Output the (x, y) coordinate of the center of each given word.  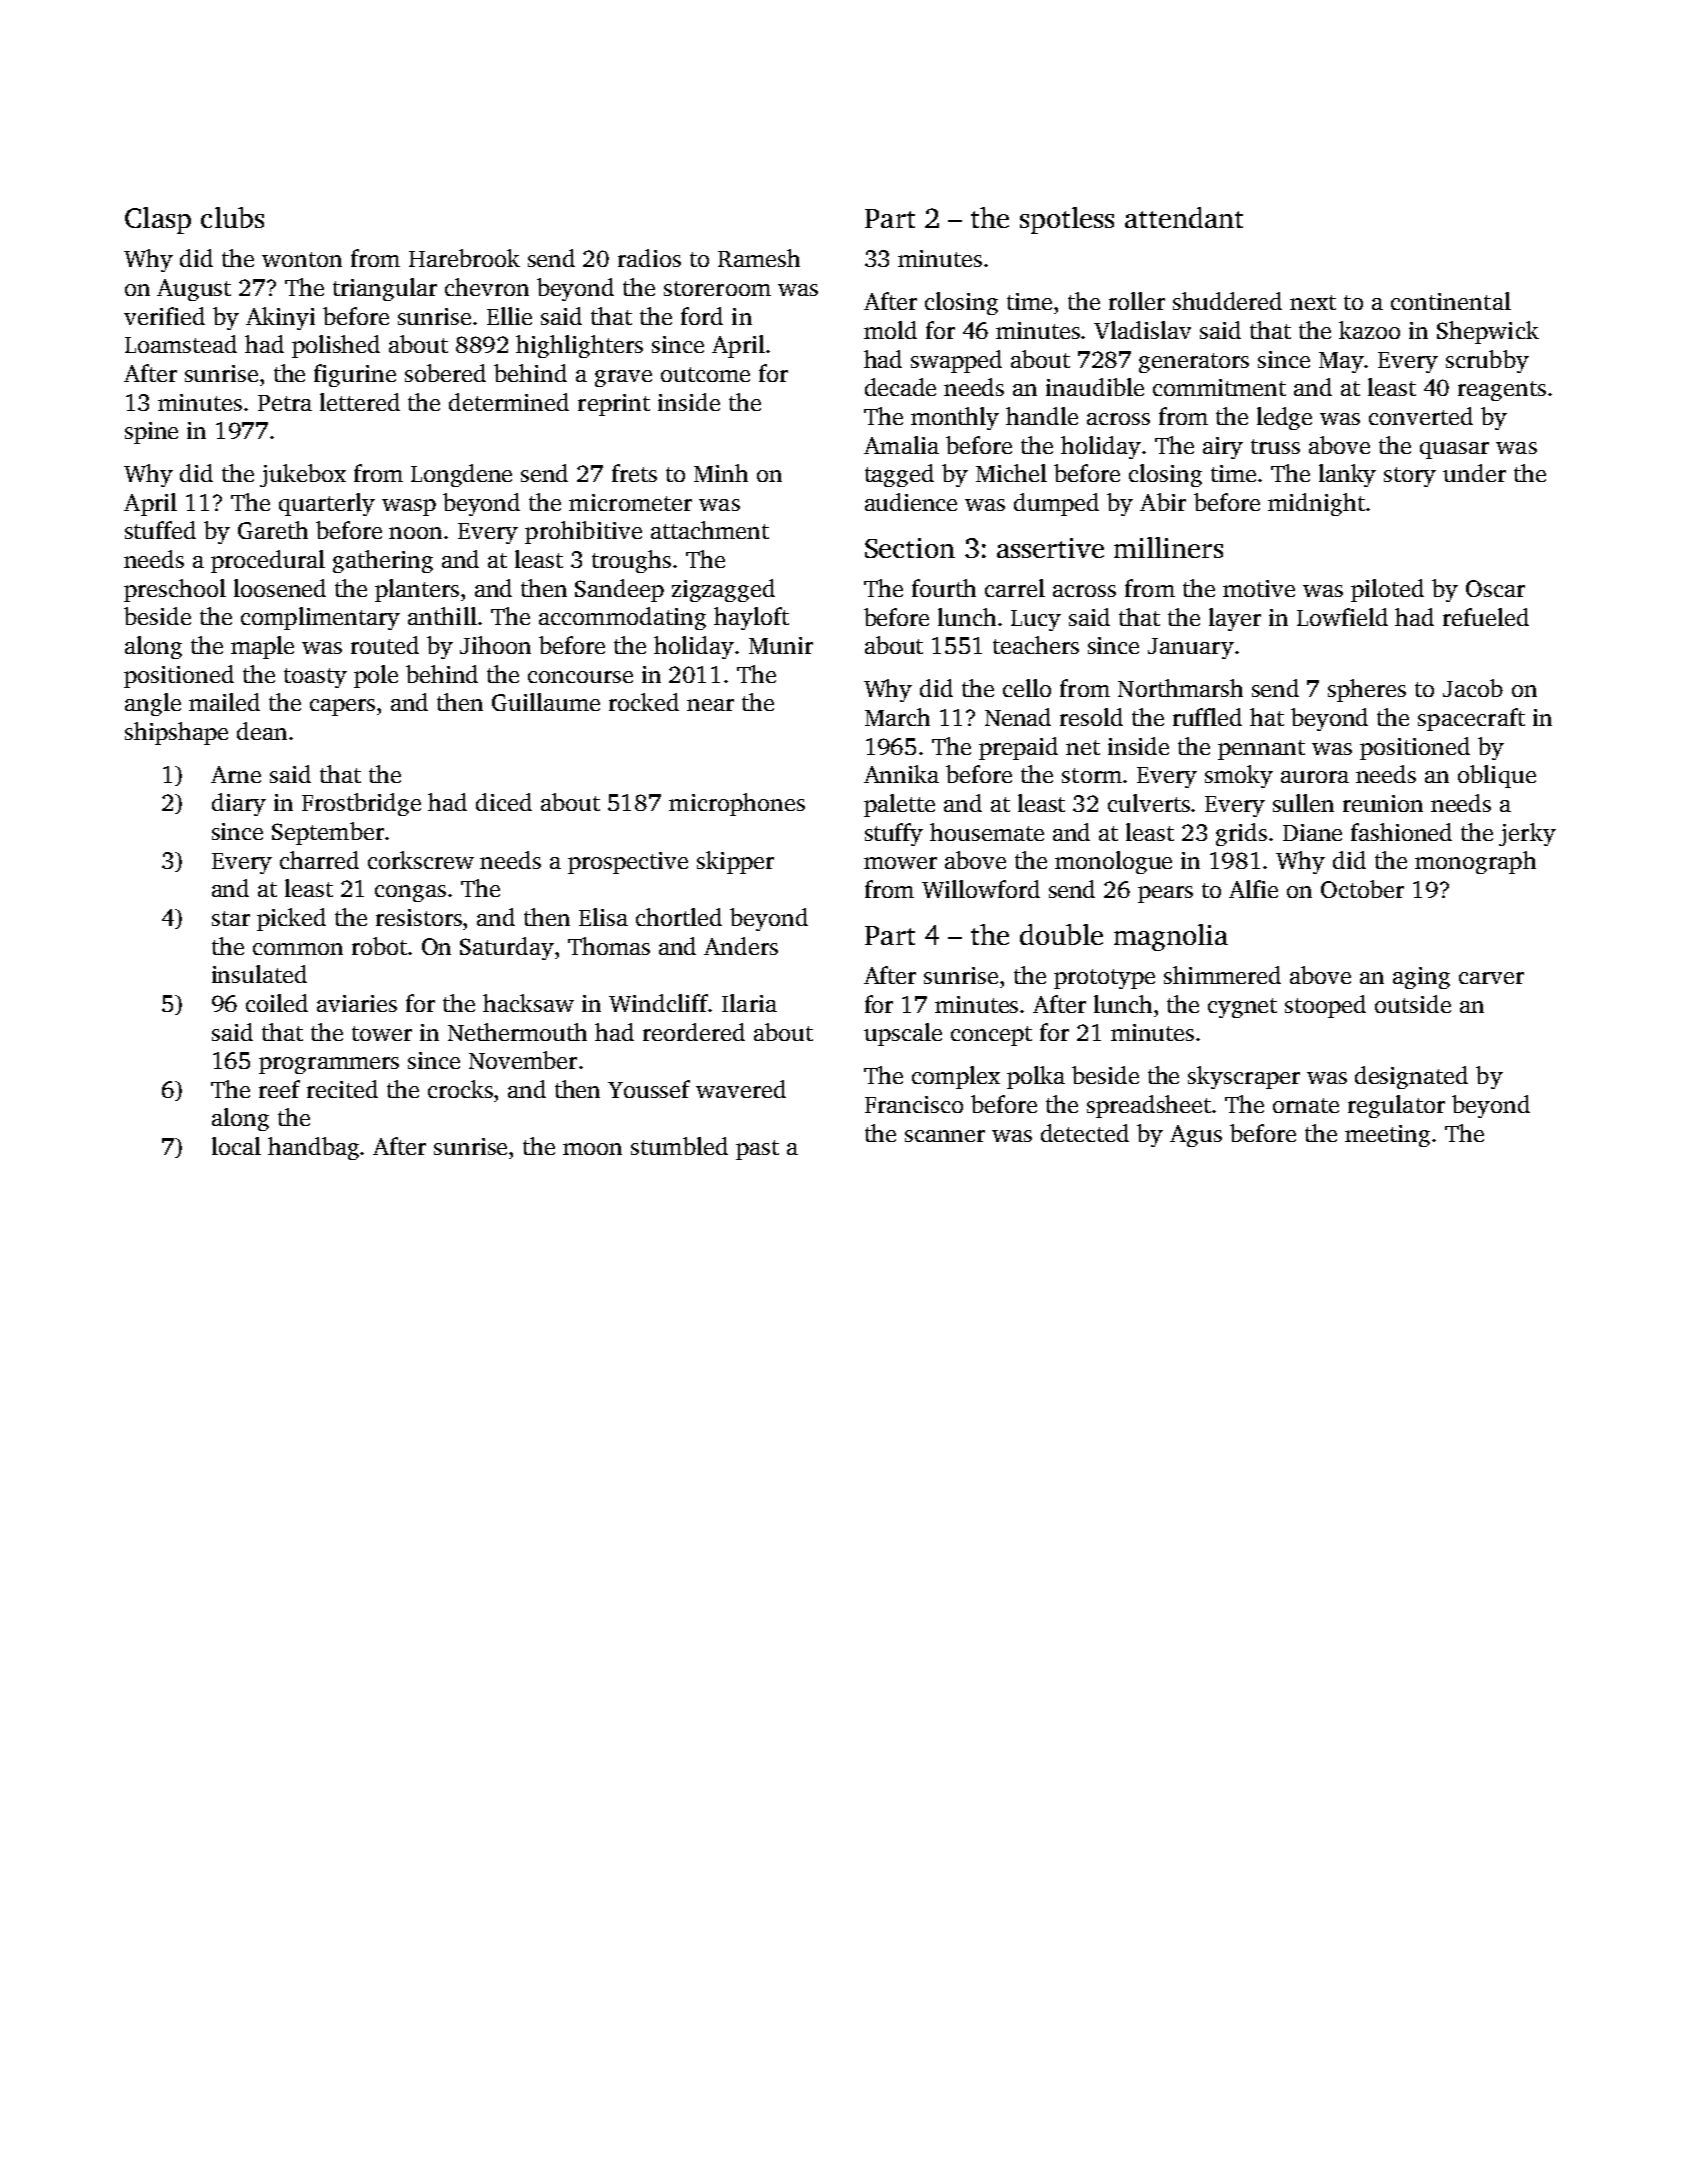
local (236, 1146)
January (1191, 648)
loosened (280, 588)
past (757, 1150)
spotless (1067, 220)
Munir (781, 645)
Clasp (158, 220)
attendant (1184, 217)
